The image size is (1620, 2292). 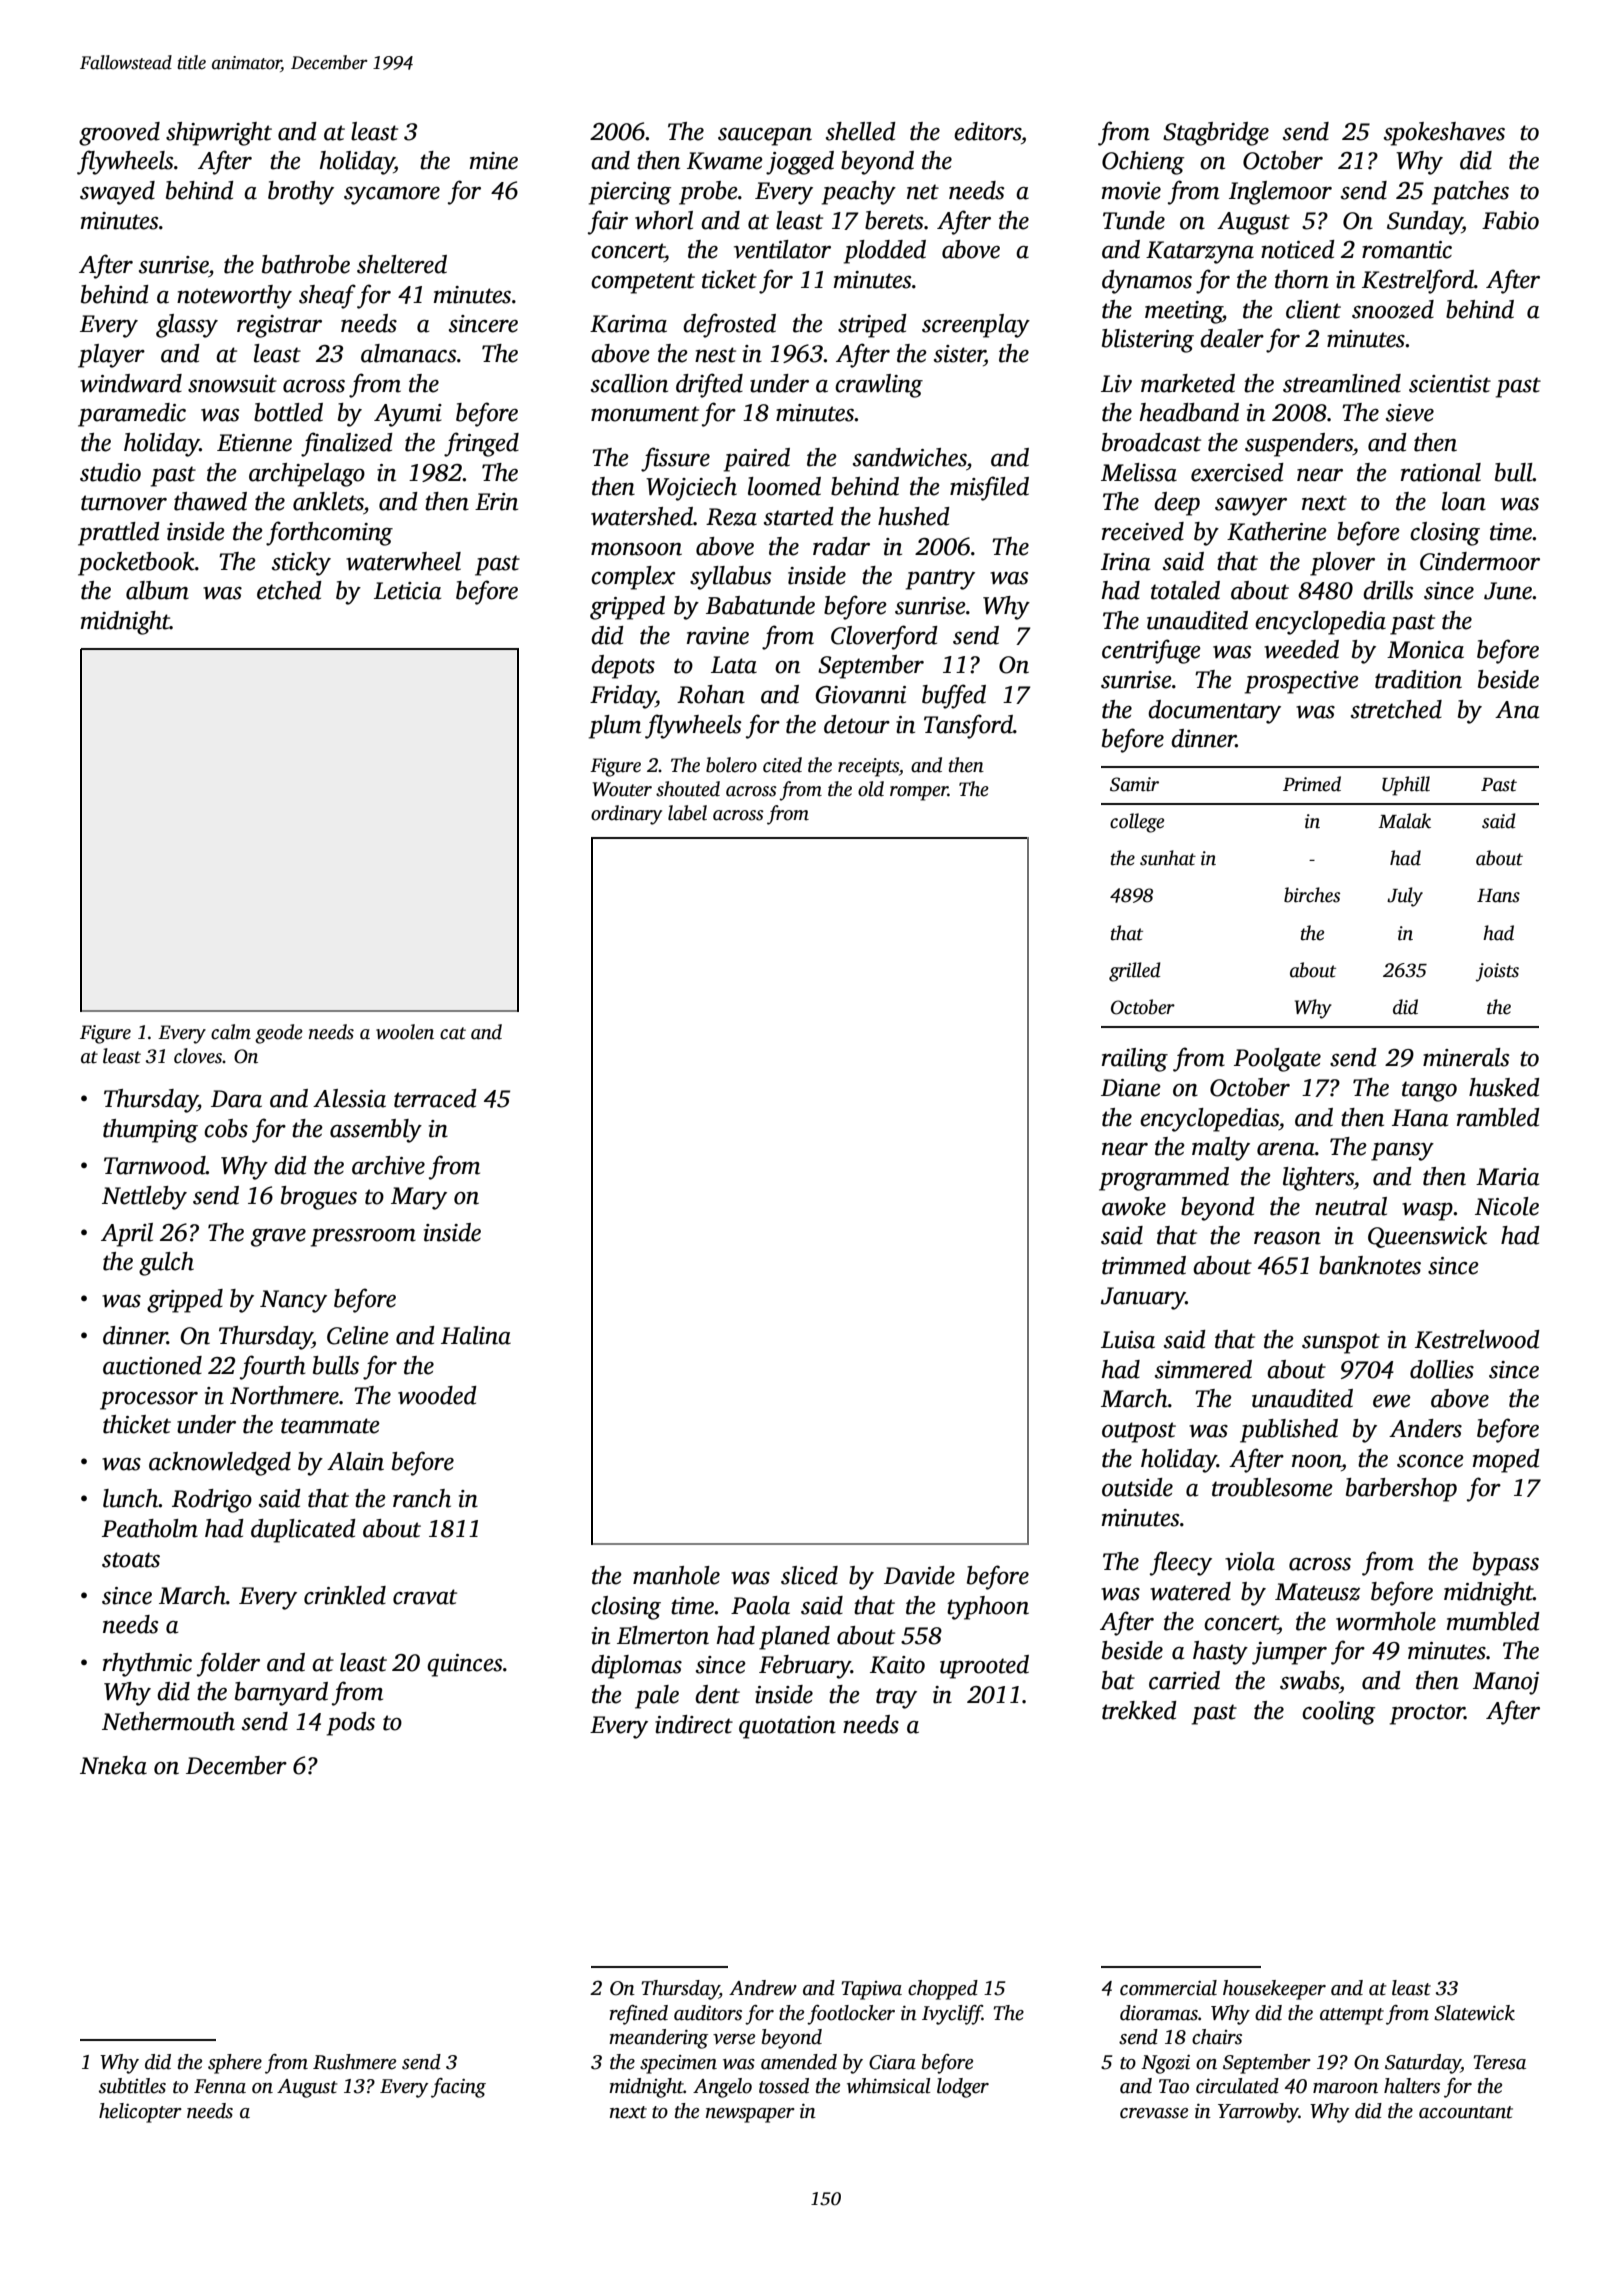 What do you see at coordinates (861, 131) in the document?
I see `shelled` at bounding box center [861, 131].
